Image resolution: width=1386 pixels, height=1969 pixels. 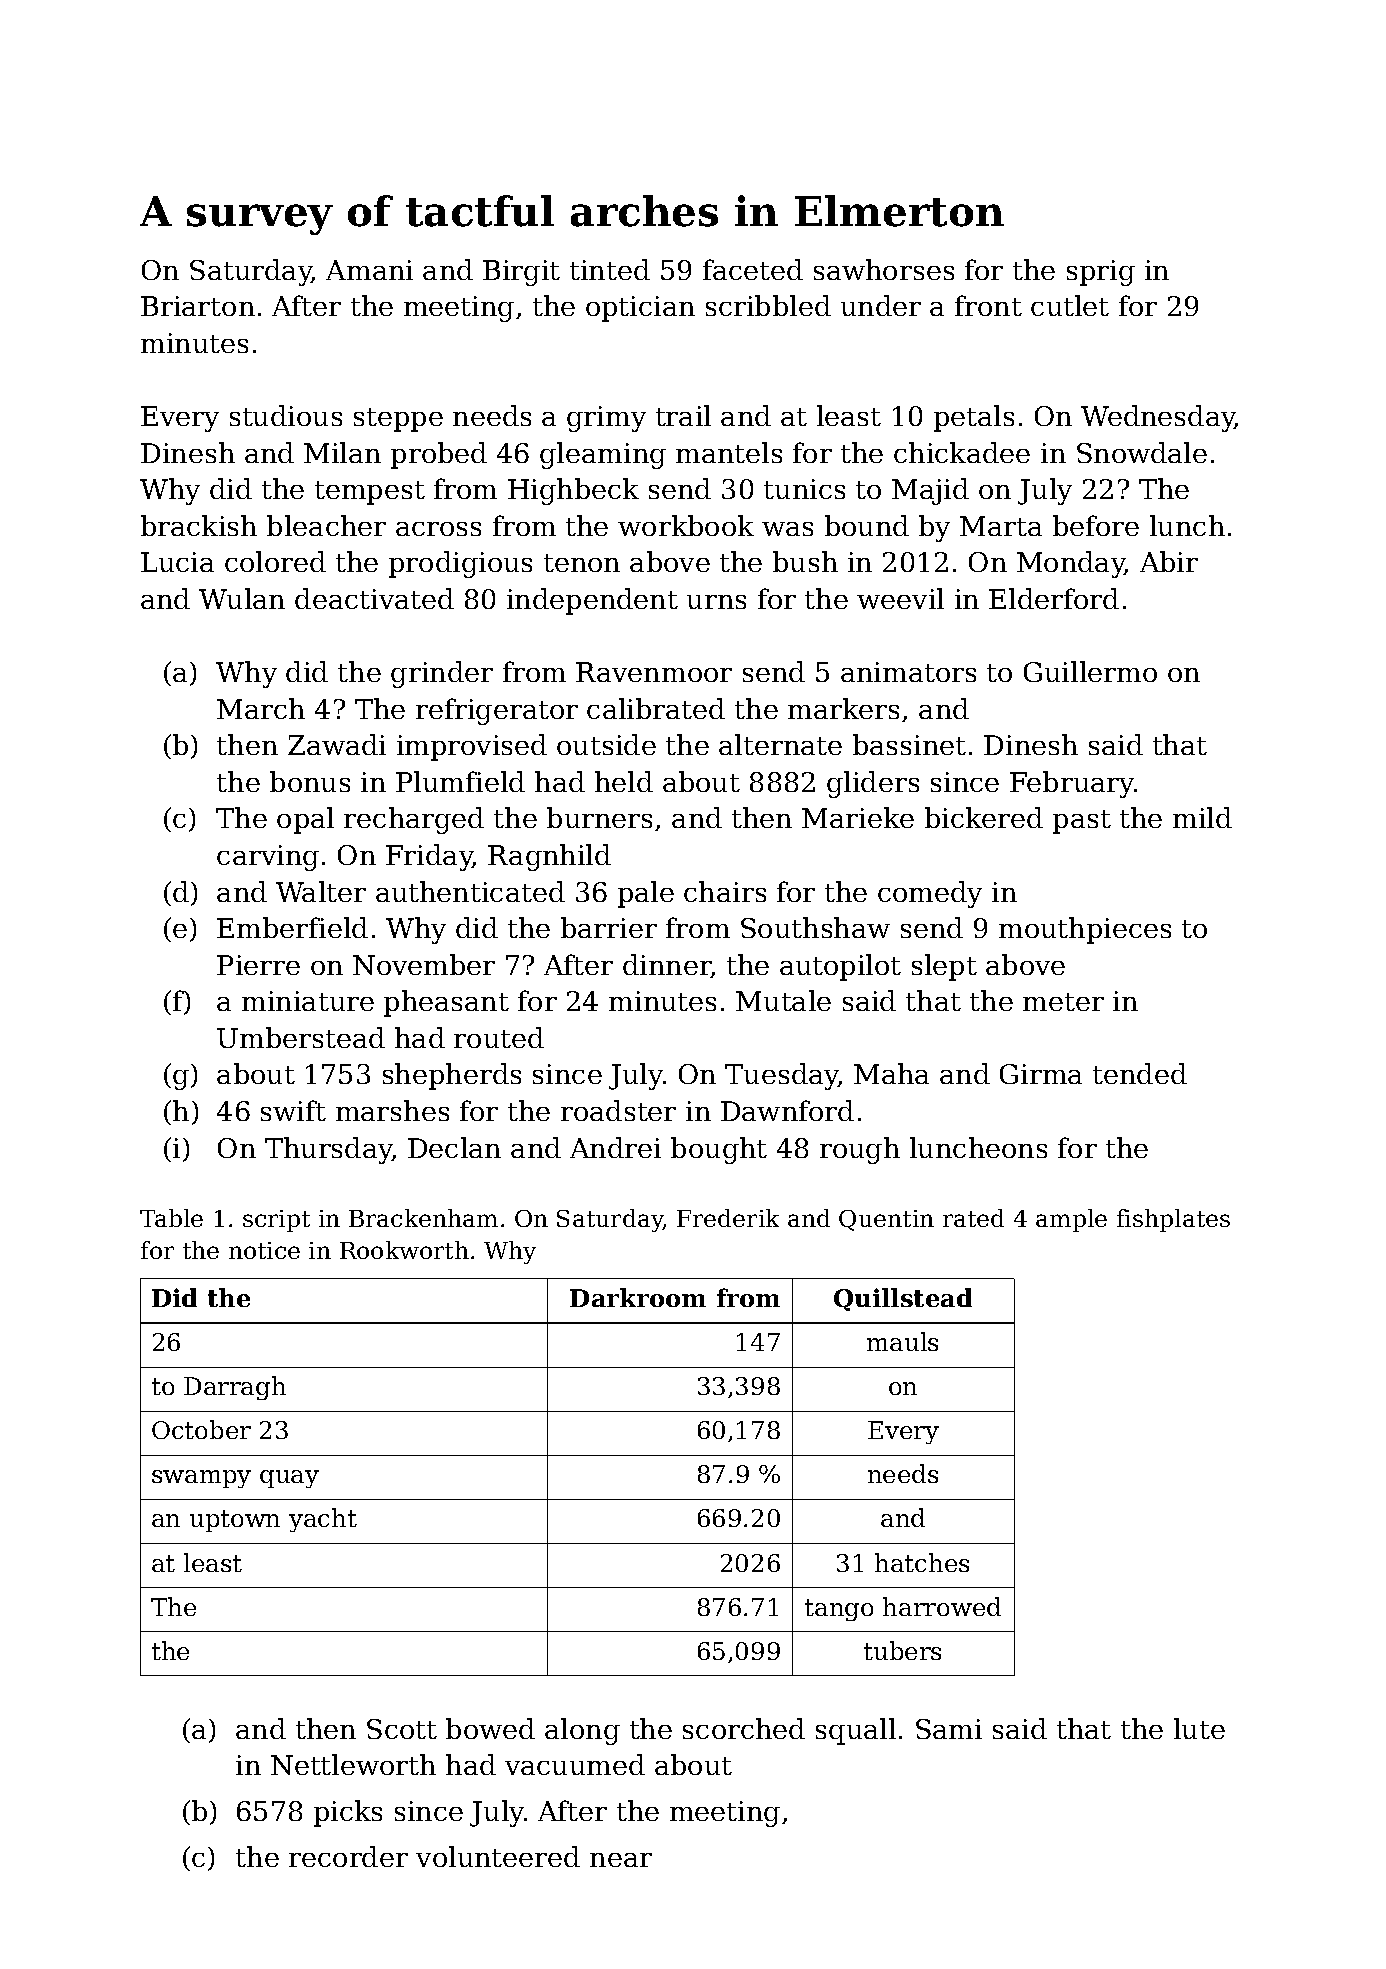 What do you see at coordinates (398, 420) in the document?
I see `steppe` at bounding box center [398, 420].
